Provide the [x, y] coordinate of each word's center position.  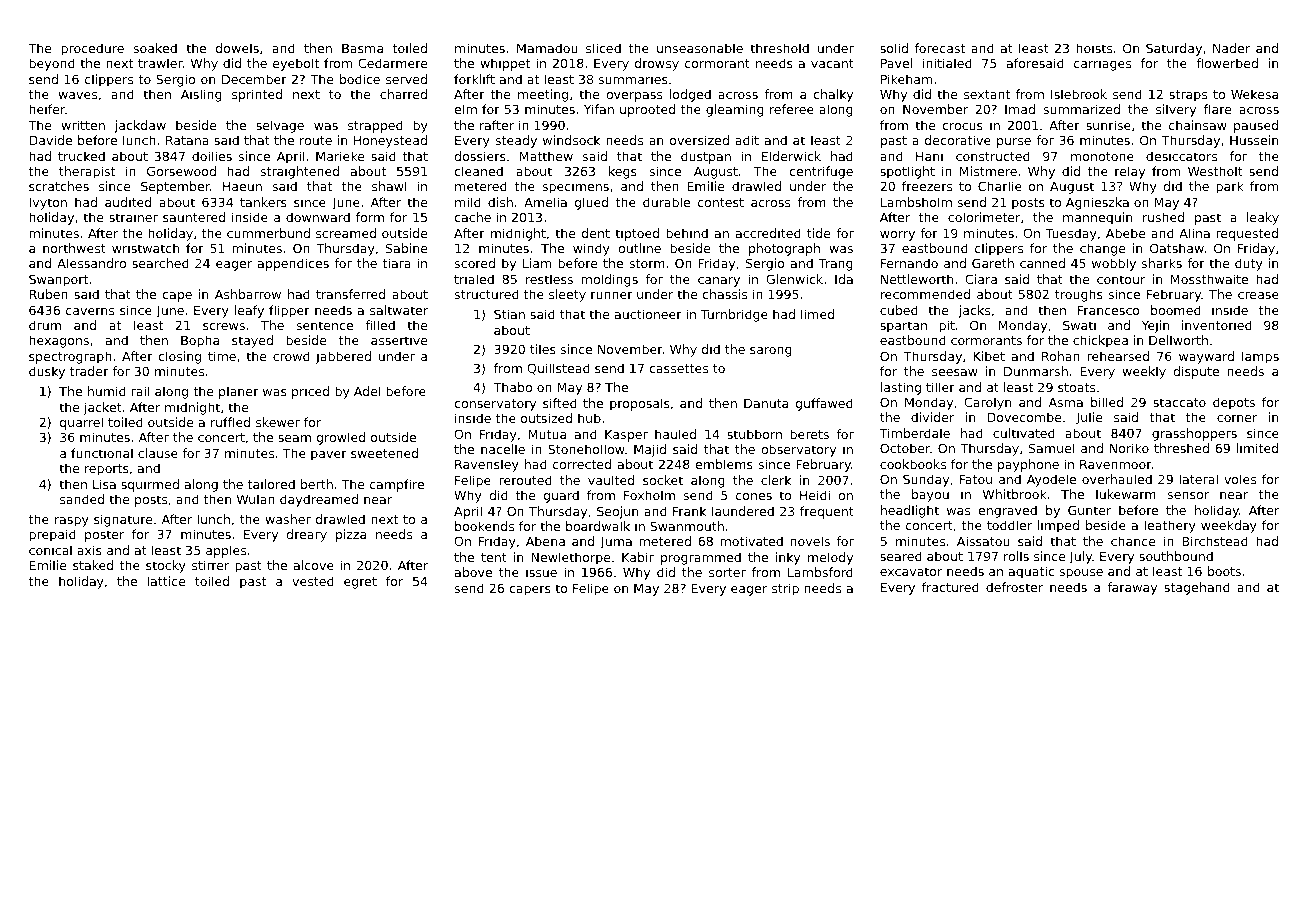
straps [1188, 96]
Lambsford [820, 572]
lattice [166, 581]
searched [160, 263]
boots [1224, 571]
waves [77, 95]
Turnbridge [734, 315]
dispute [1196, 372]
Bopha [200, 341]
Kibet [989, 356]
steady [516, 141]
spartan [903, 327]
